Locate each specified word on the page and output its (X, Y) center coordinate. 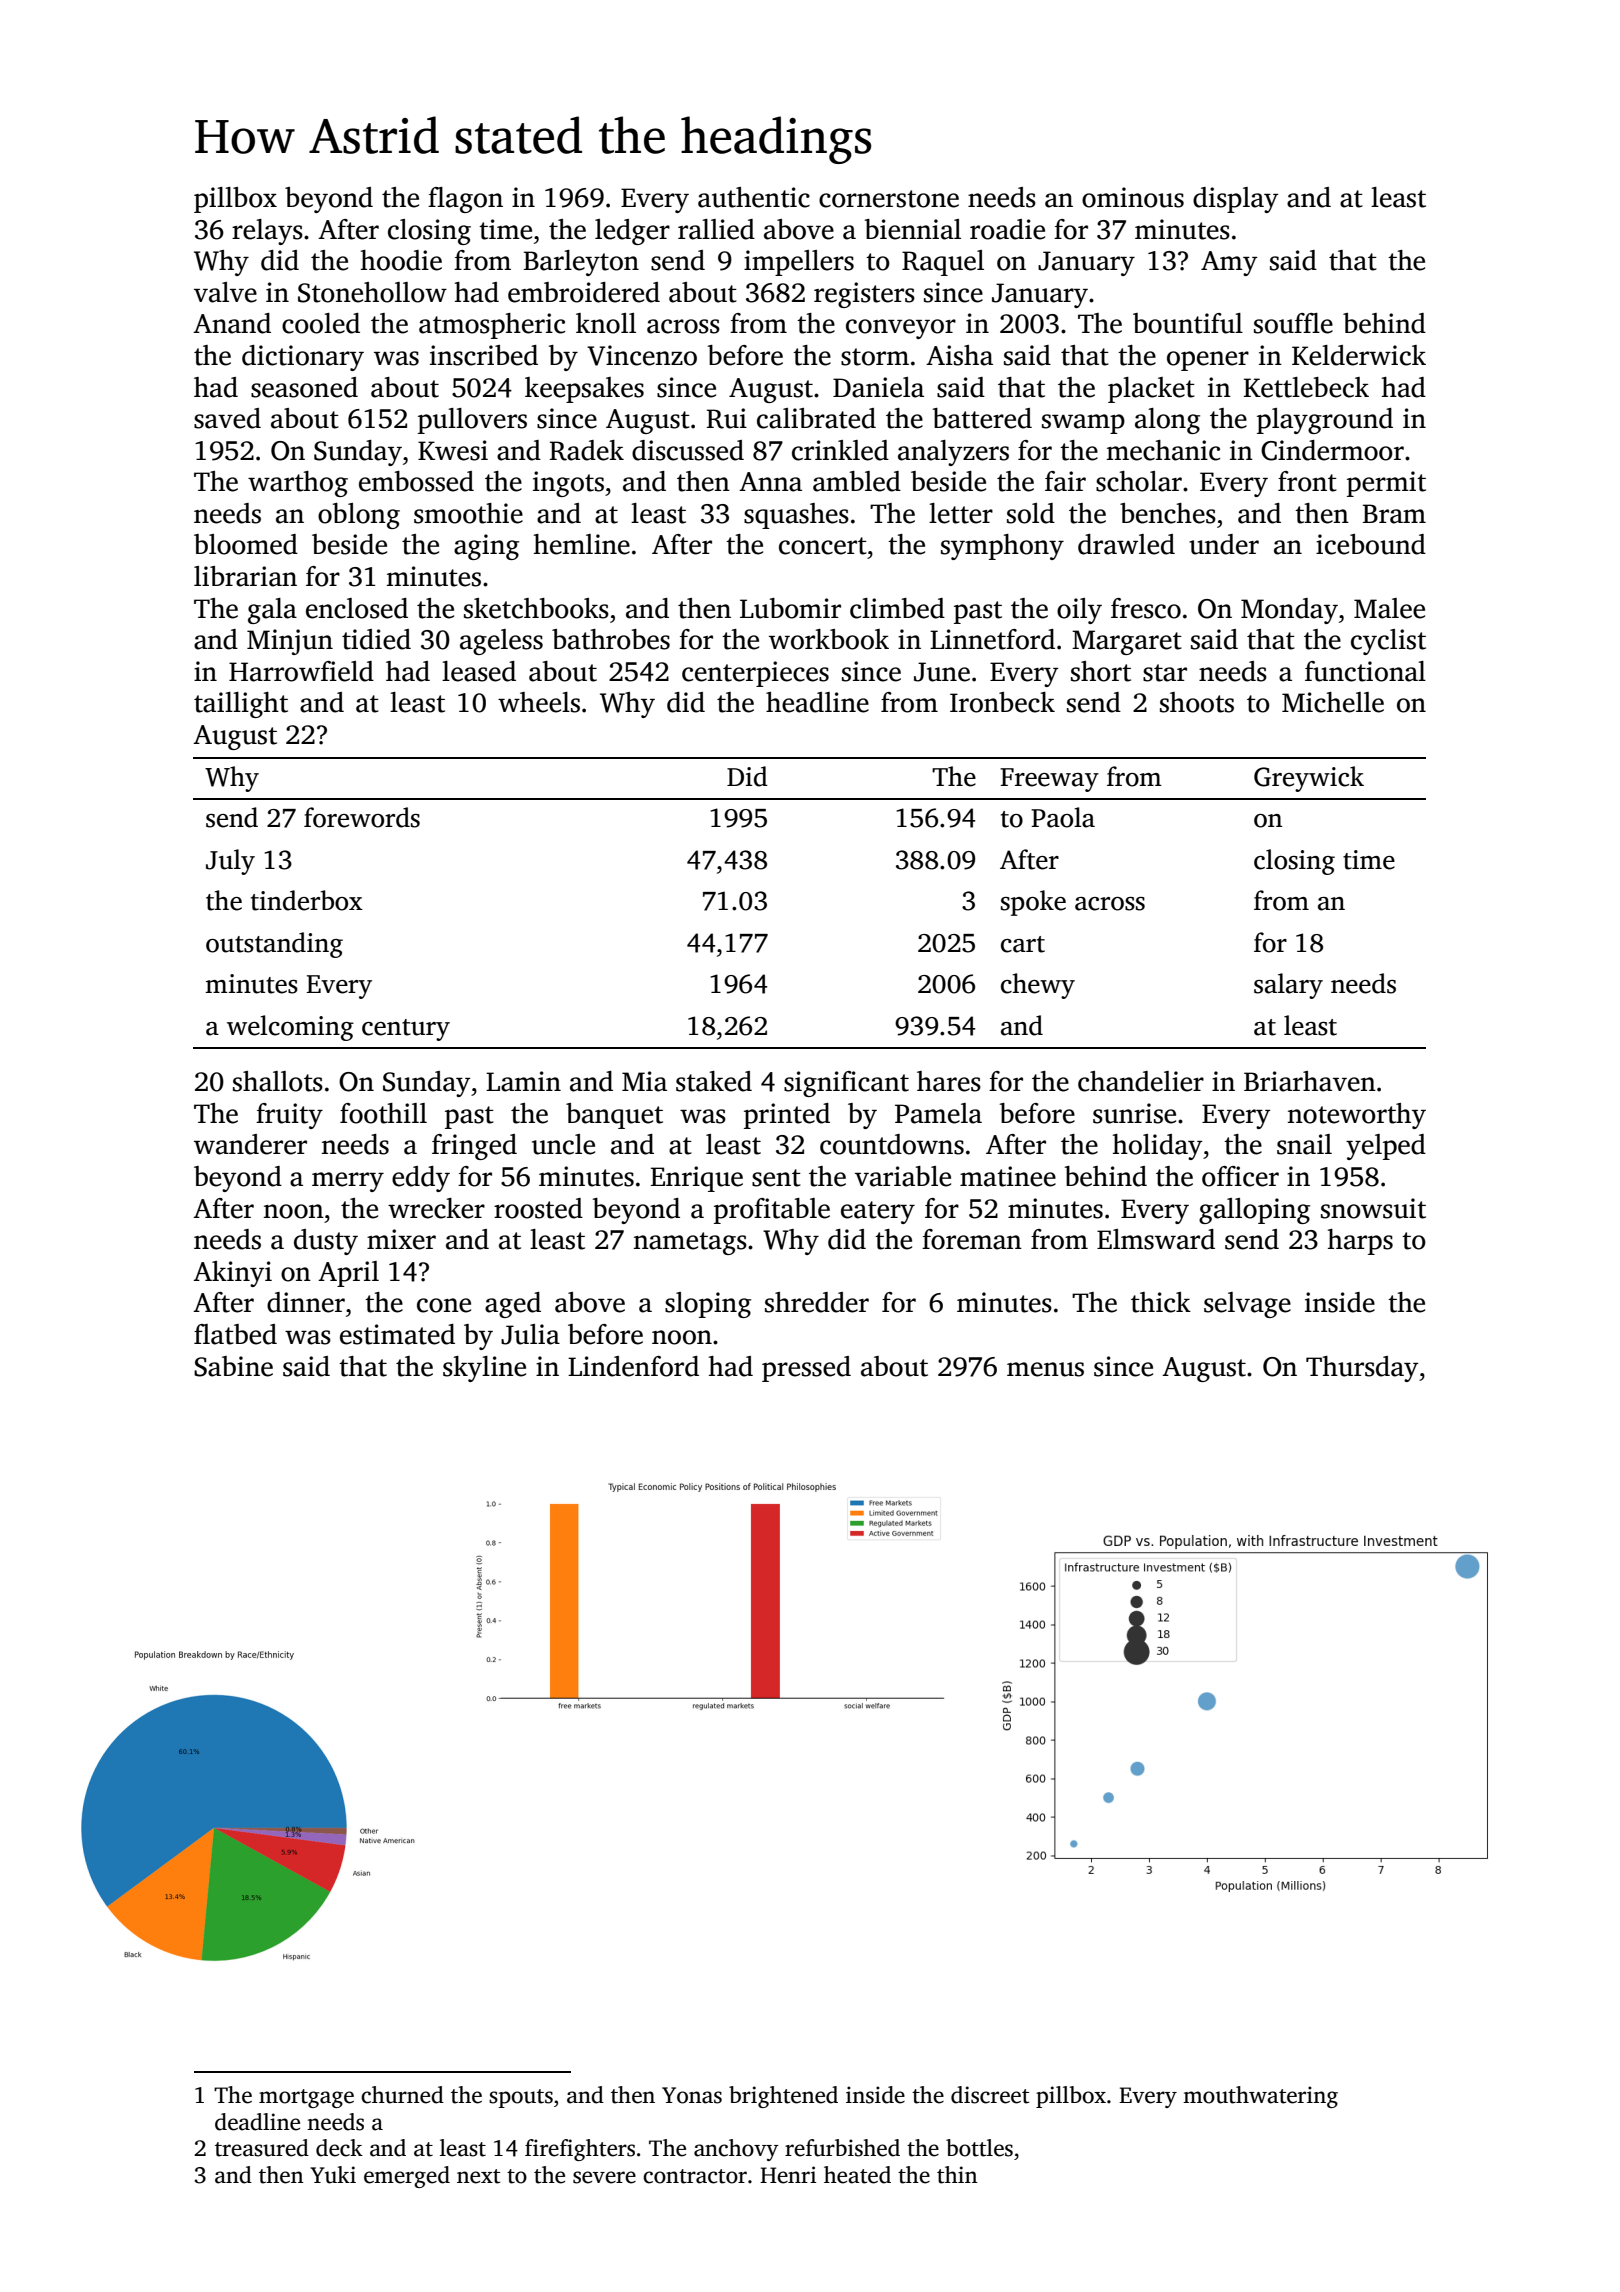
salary (1288, 986)
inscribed (484, 355)
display (1236, 200)
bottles (979, 2148)
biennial (913, 229)
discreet (990, 2095)
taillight (241, 705)
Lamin (523, 1081)
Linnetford (992, 639)
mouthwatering (1260, 2097)
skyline (484, 1369)
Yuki (333, 2175)
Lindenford (633, 1366)
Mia (644, 1081)
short (1101, 671)
